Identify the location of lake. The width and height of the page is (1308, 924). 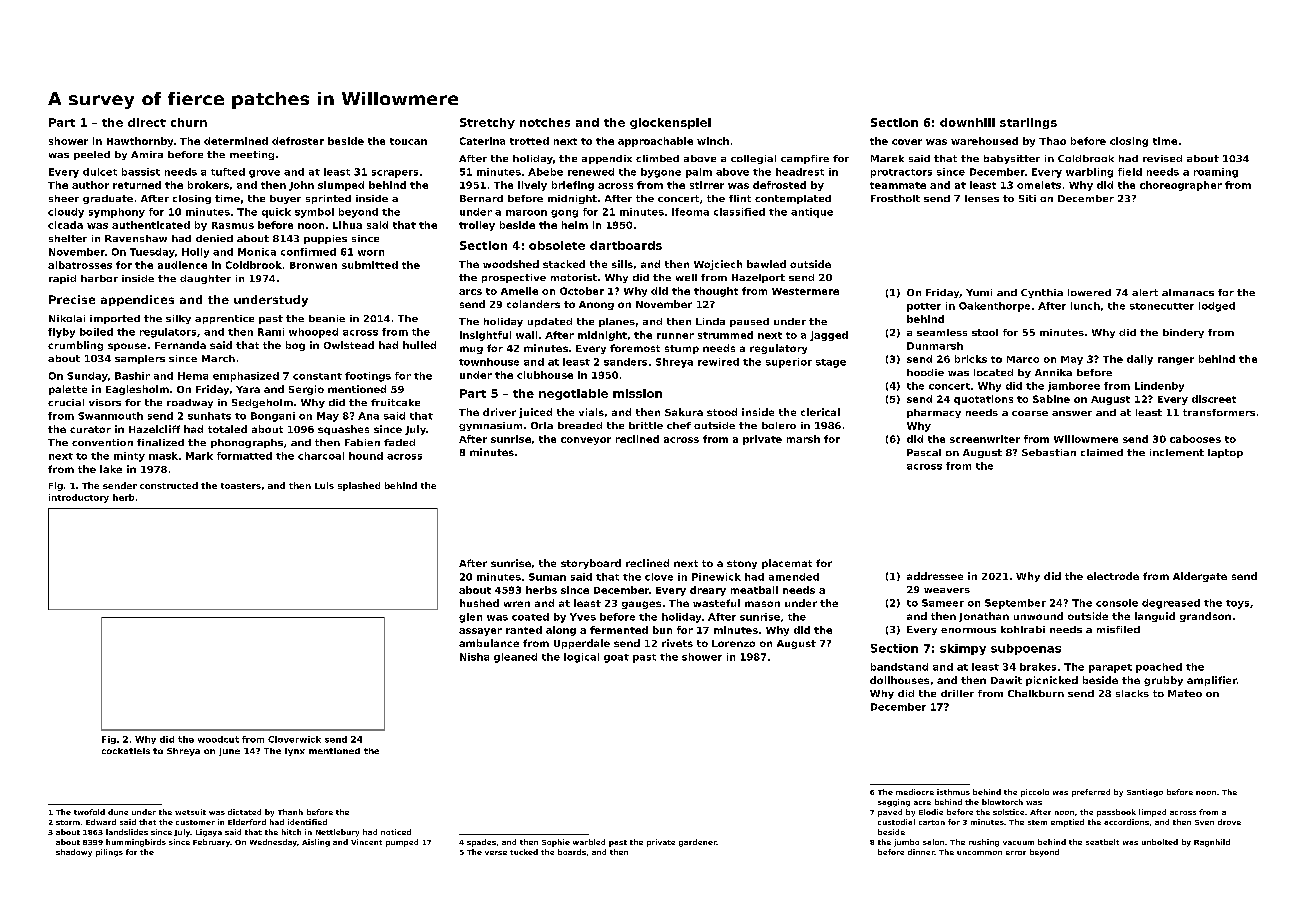
(111, 469).
